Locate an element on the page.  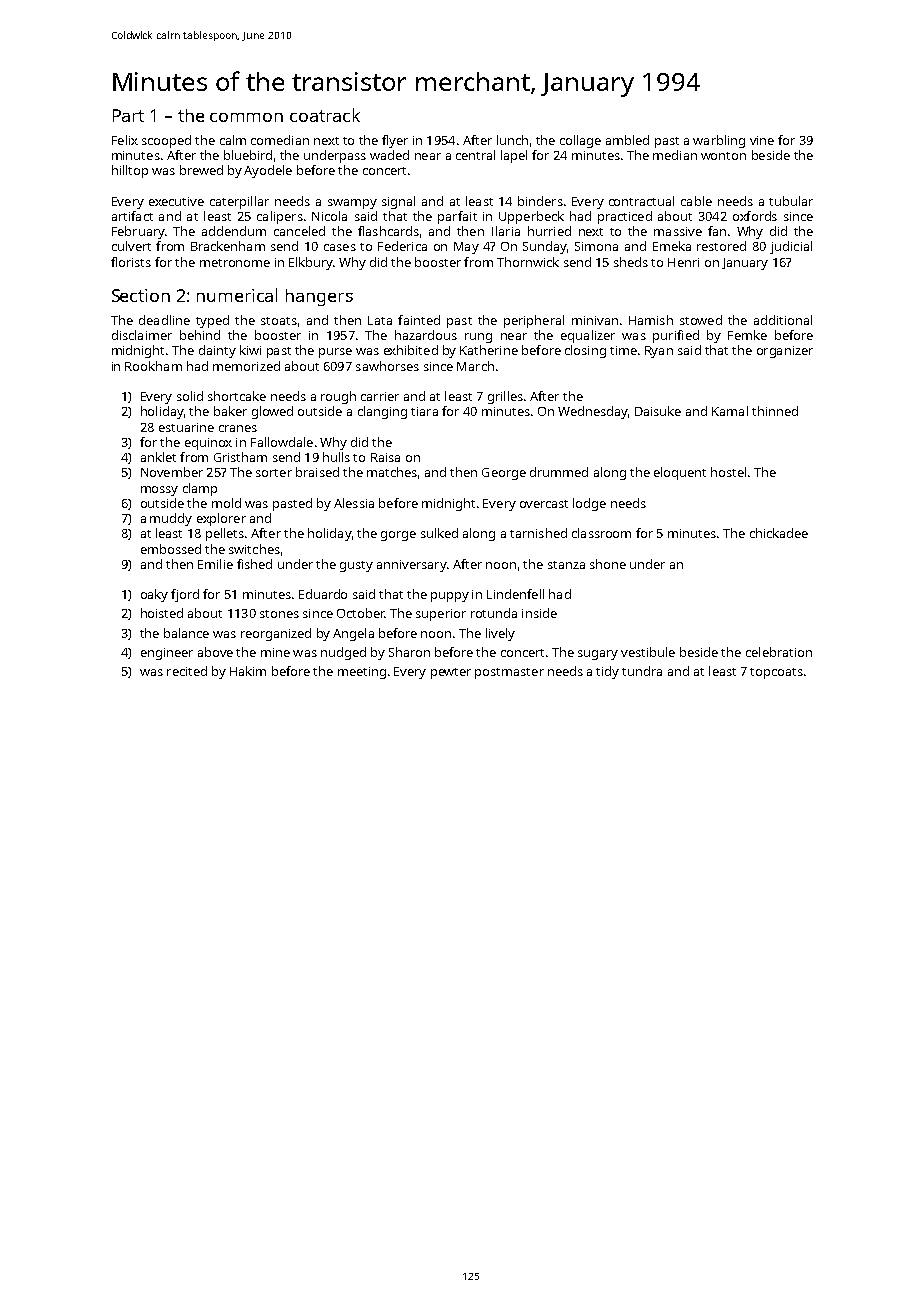
balance is located at coordinates (186, 633).
